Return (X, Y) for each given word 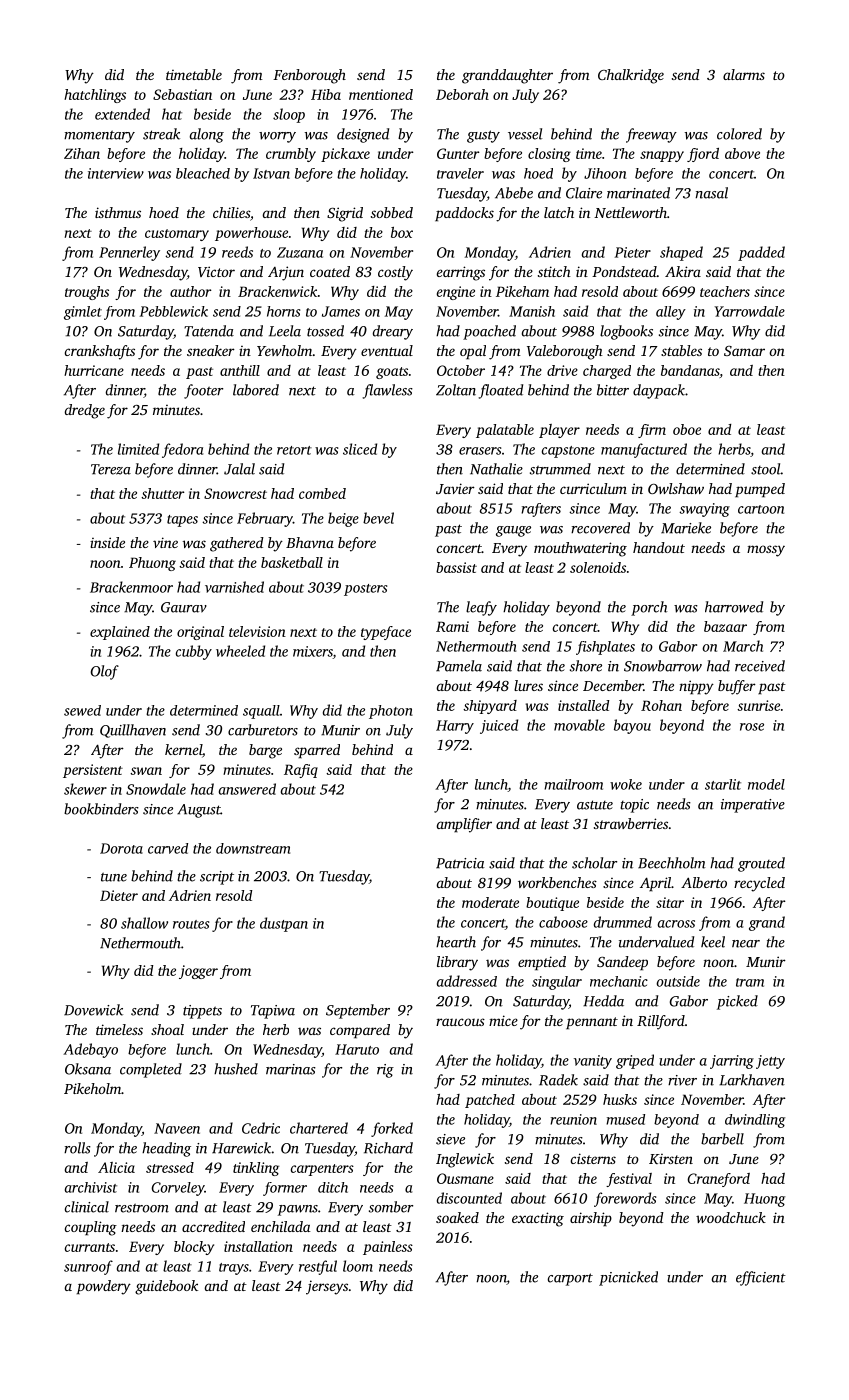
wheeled (240, 651)
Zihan (82, 153)
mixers (313, 652)
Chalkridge (631, 76)
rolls (77, 1148)
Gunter (458, 153)
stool (766, 469)
